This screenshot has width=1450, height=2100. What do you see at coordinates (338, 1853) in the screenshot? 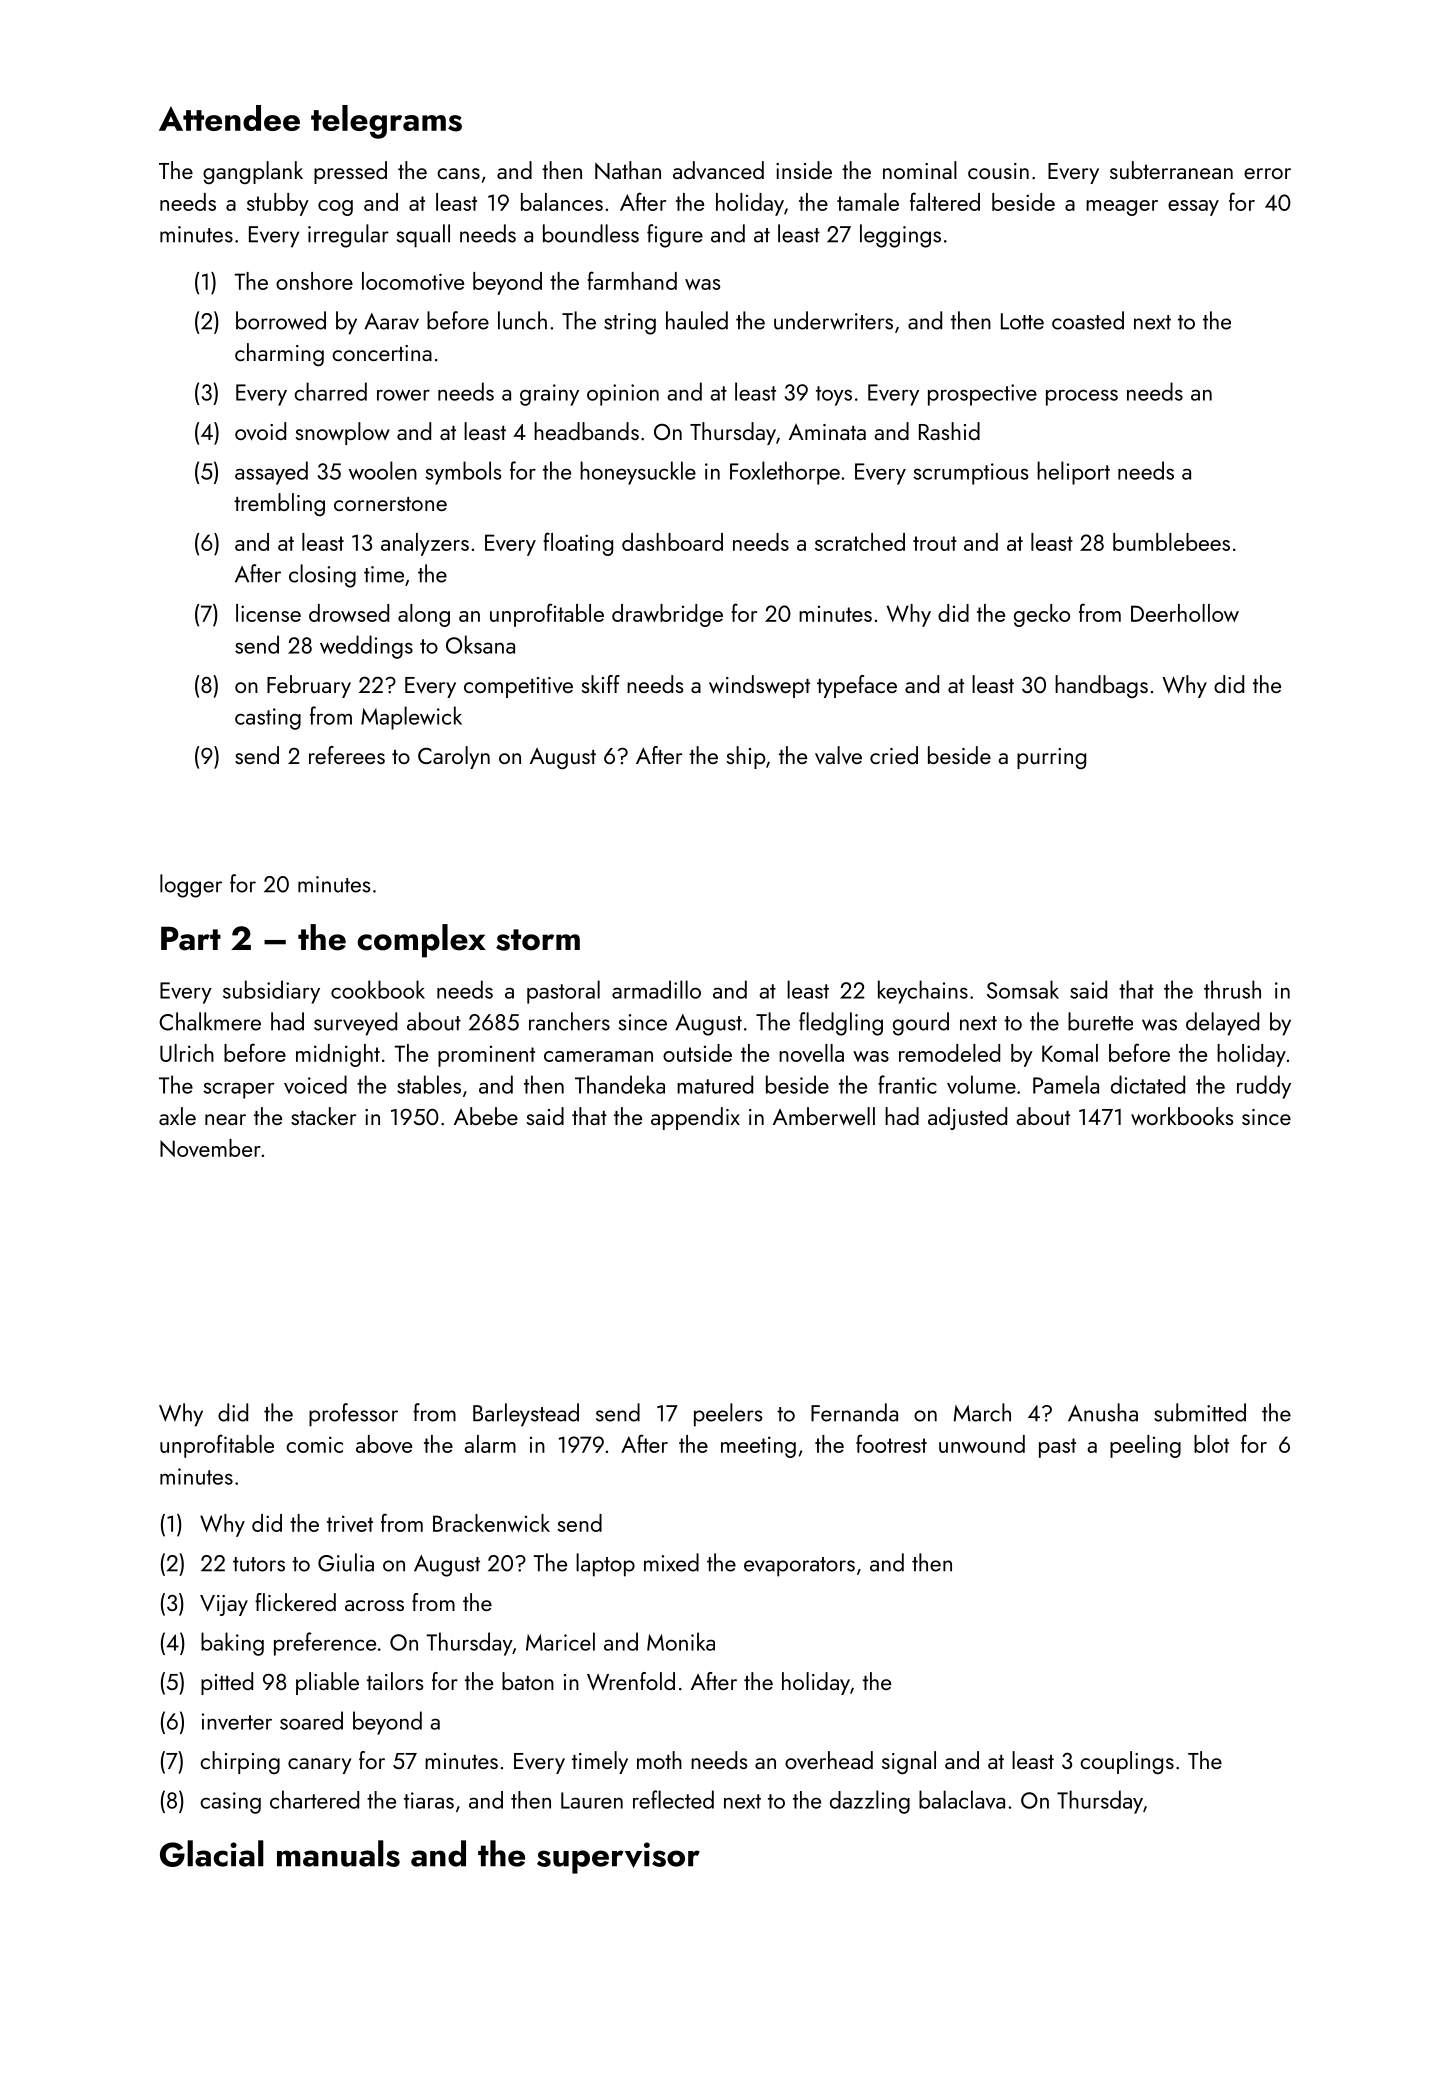
I see `manuals` at bounding box center [338, 1853].
